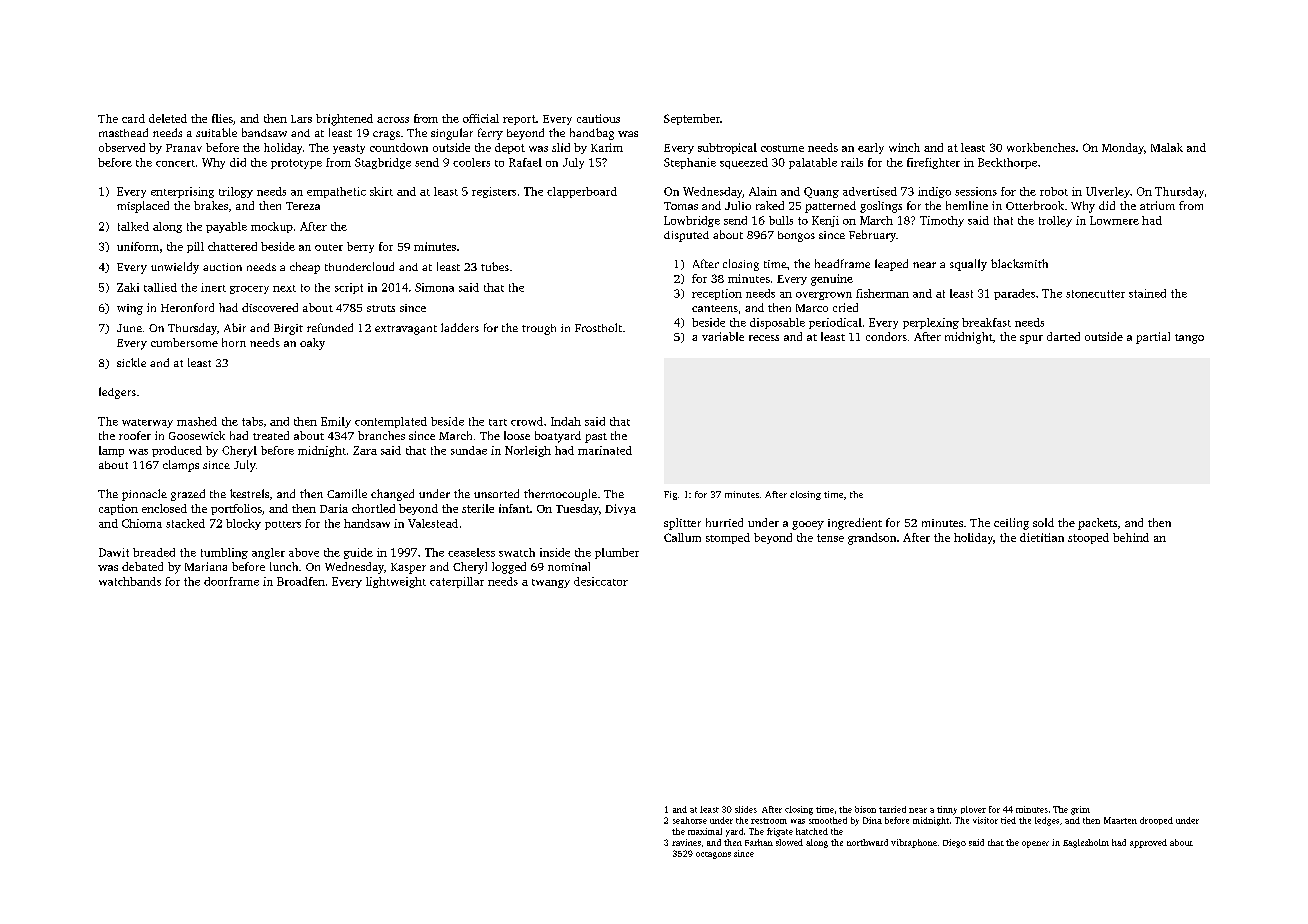  What do you see at coordinates (598, 118) in the image?
I see `cautious` at bounding box center [598, 118].
